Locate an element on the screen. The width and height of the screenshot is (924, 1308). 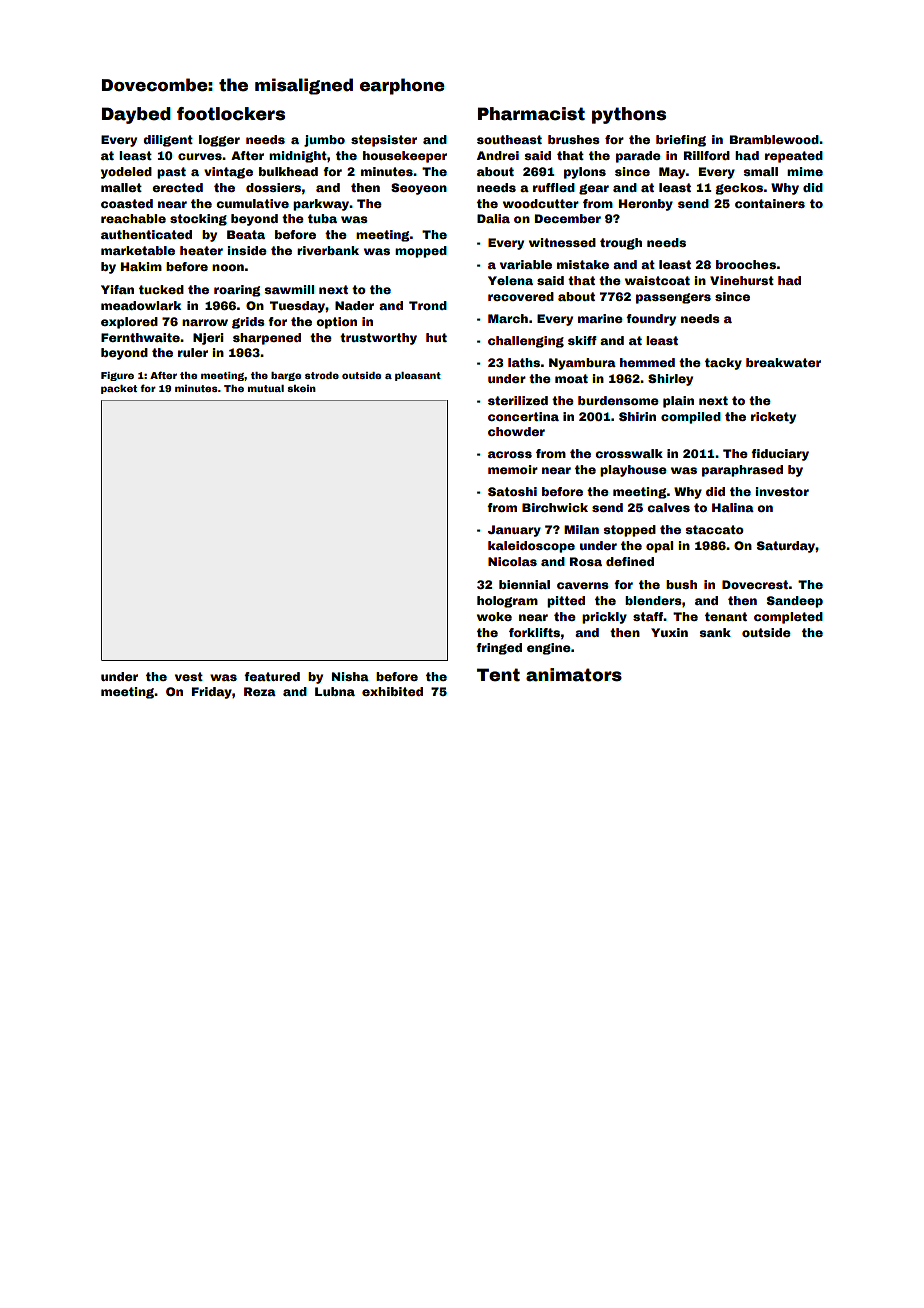
Andrei is located at coordinates (498, 155).
